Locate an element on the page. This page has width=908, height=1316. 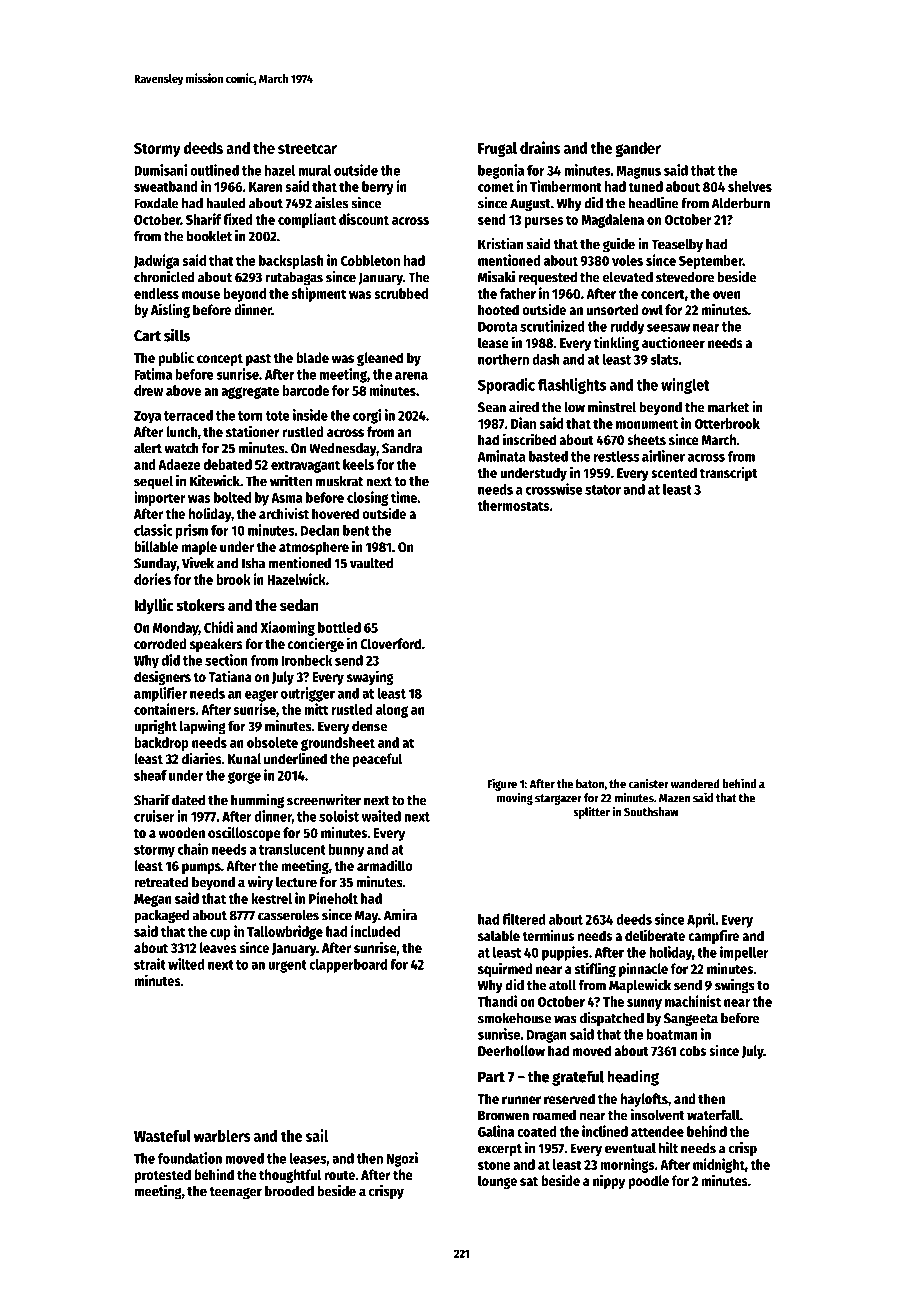
outlined is located at coordinates (214, 170).
